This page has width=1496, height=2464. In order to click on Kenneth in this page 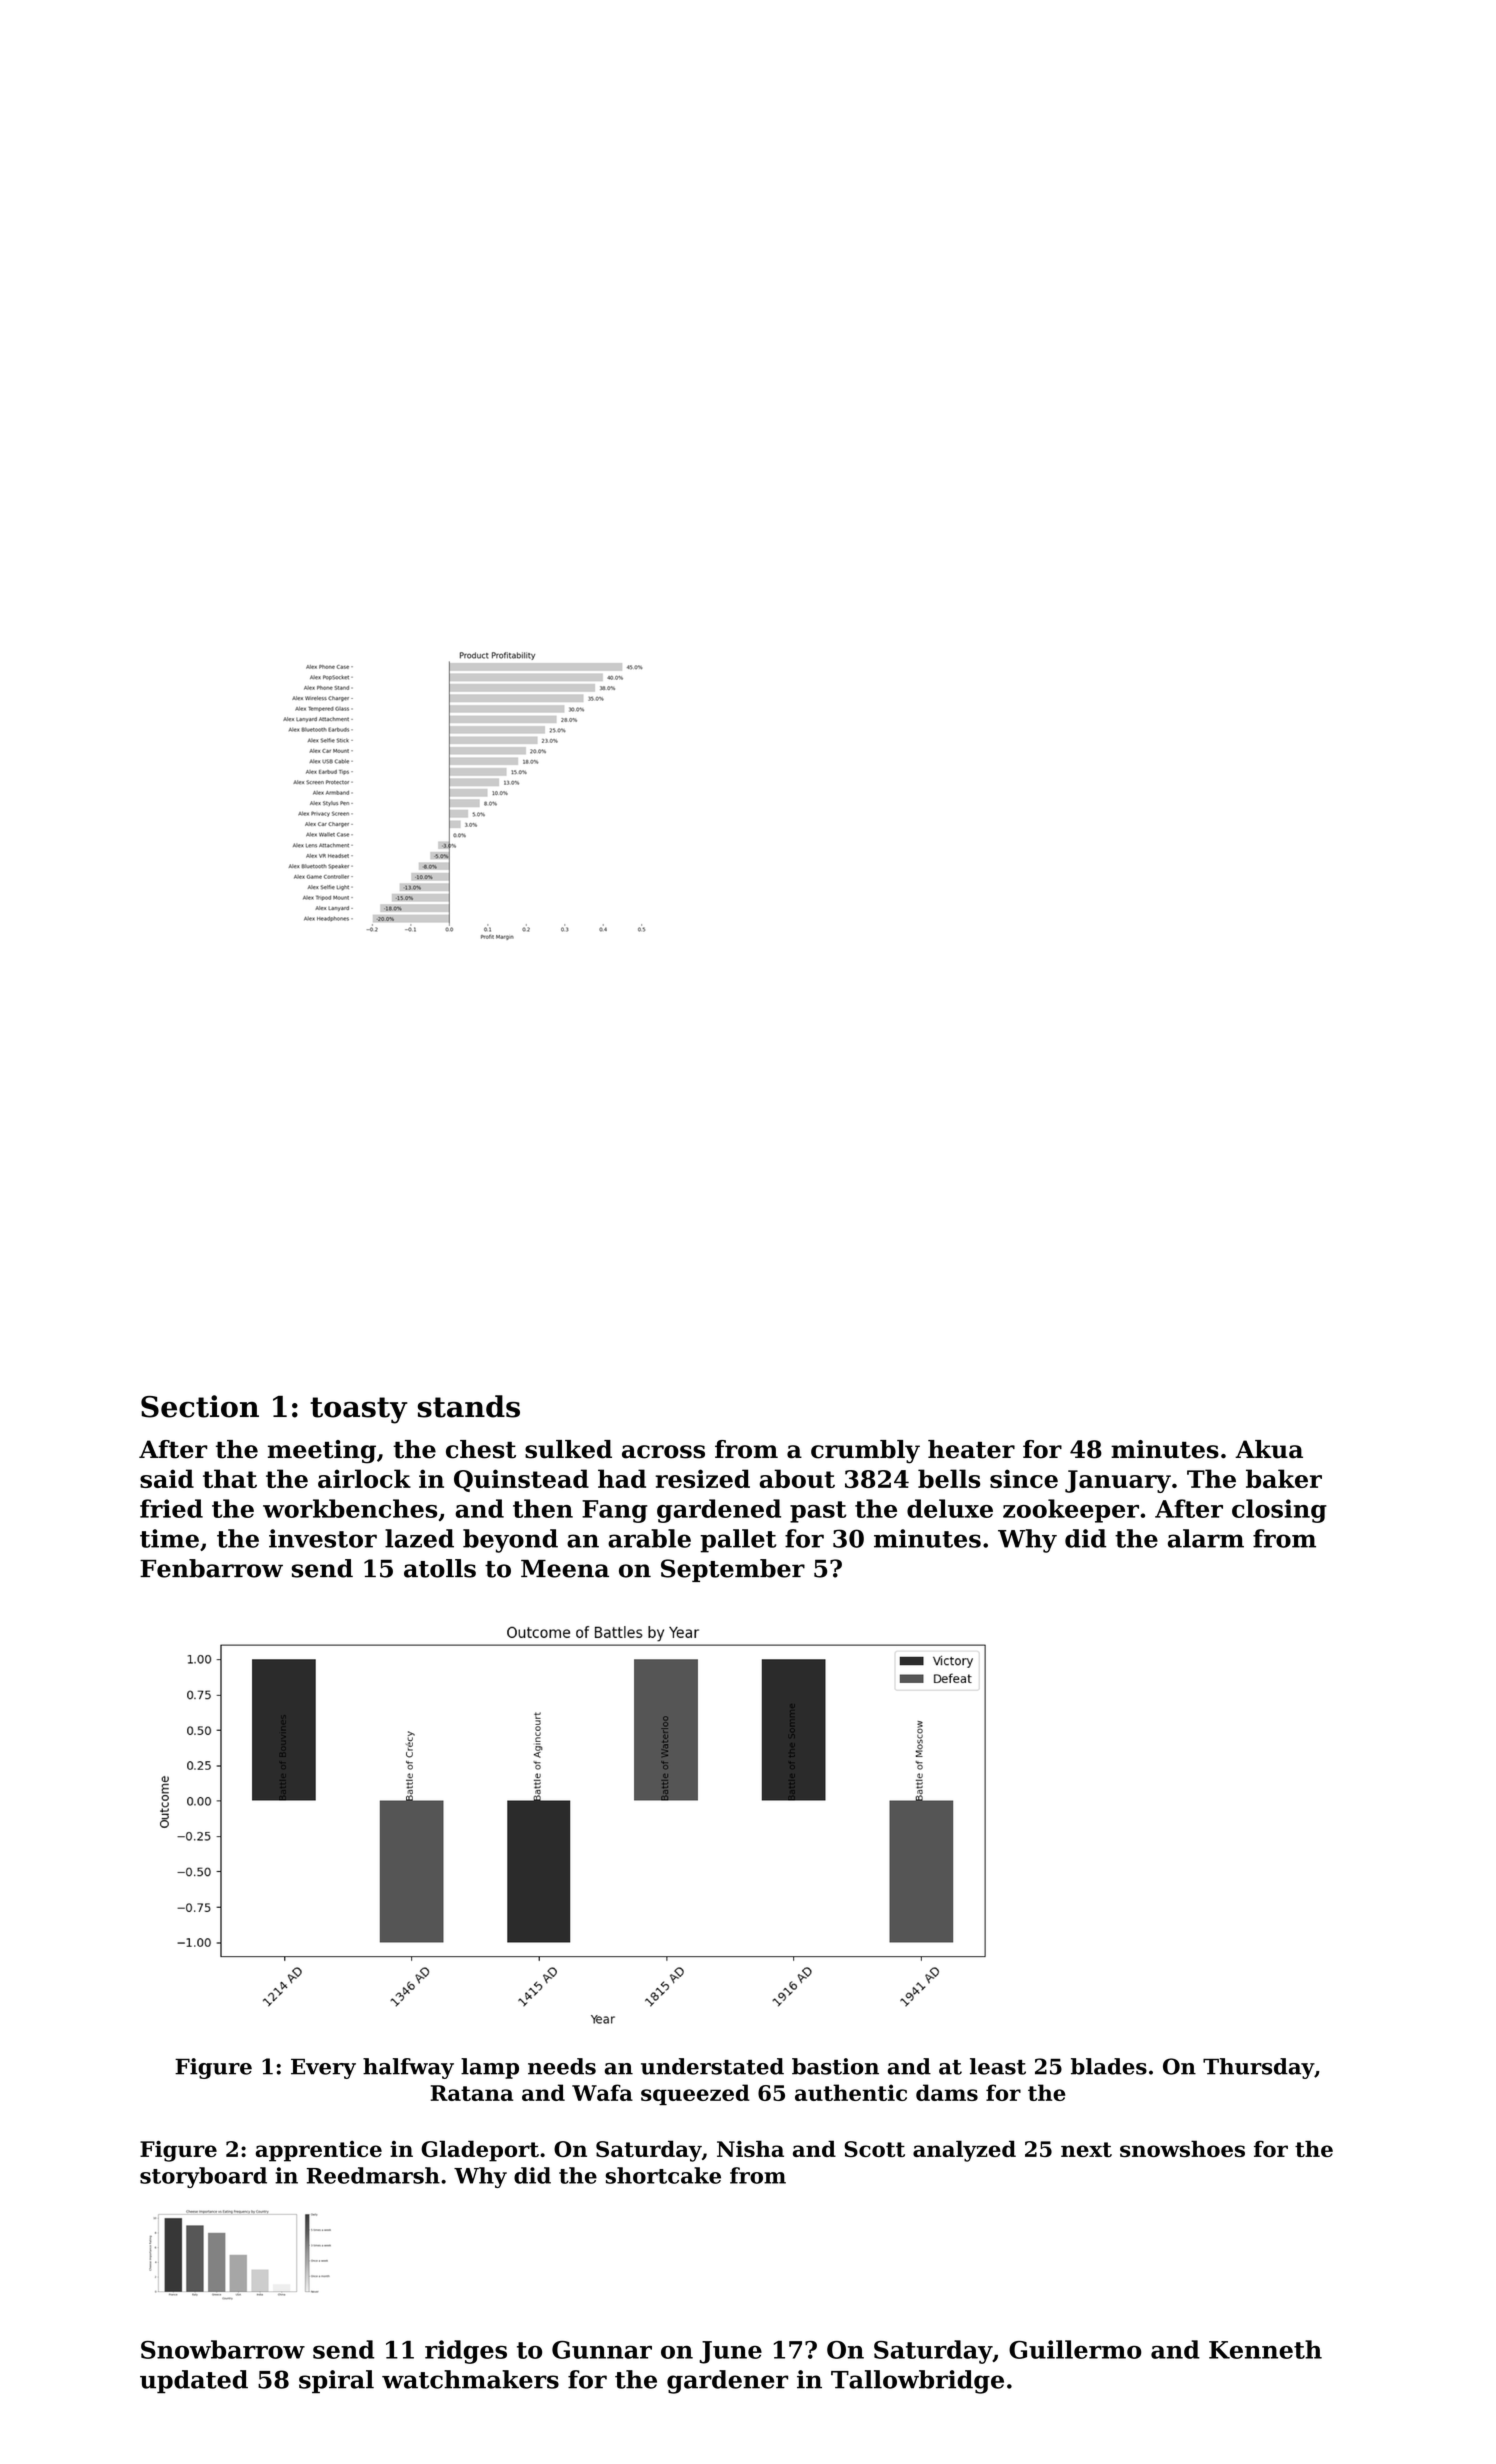, I will do `click(1265, 2349)`.
